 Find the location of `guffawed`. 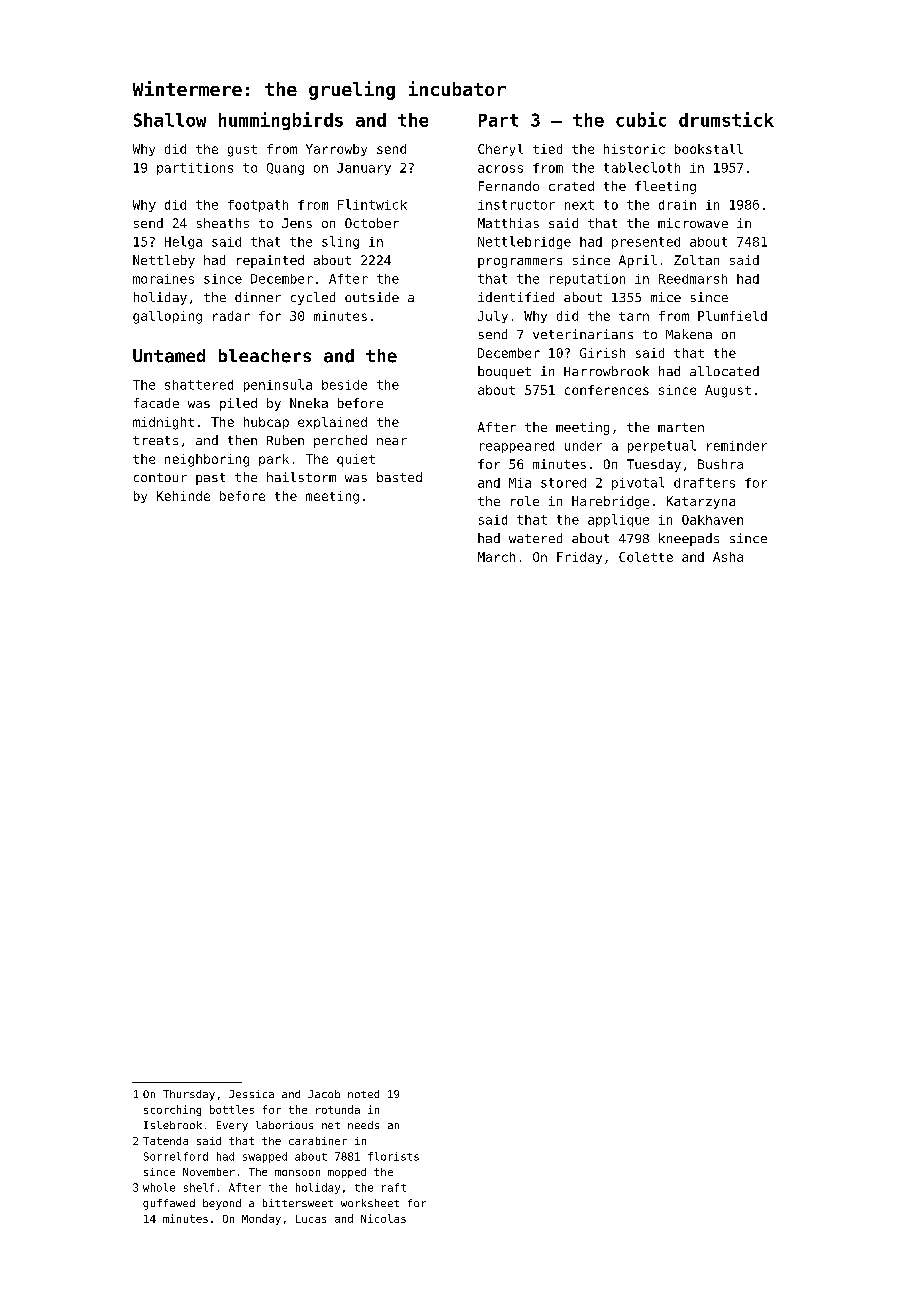

guffawed is located at coordinates (169, 1204).
